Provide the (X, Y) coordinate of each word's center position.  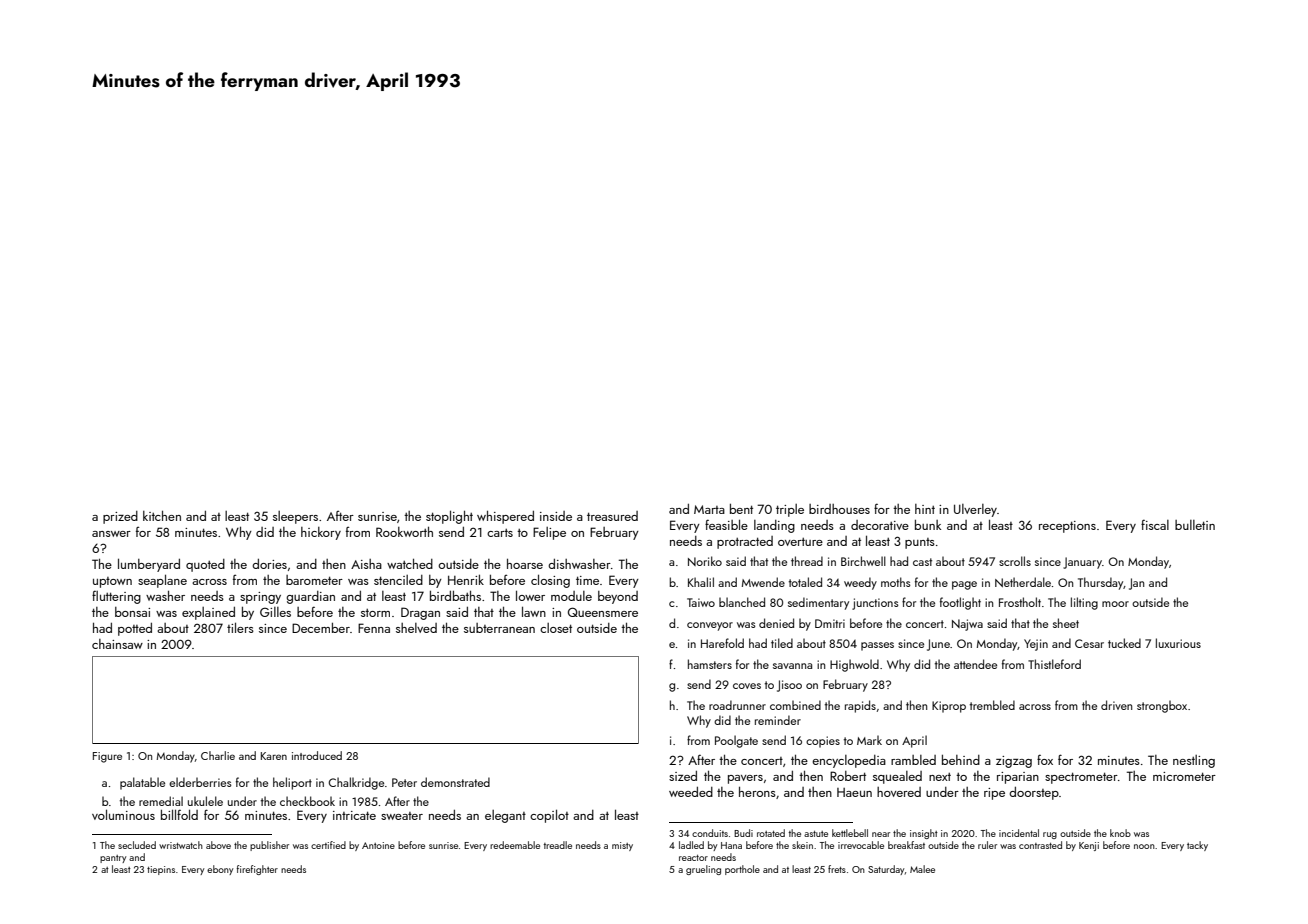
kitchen (162, 516)
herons (757, 792)
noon (1144, 846)
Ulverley (975, 510)
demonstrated (455, 782)
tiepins (161, 870)
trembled (992, 705)
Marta (709, 509)
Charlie (218, 755)
